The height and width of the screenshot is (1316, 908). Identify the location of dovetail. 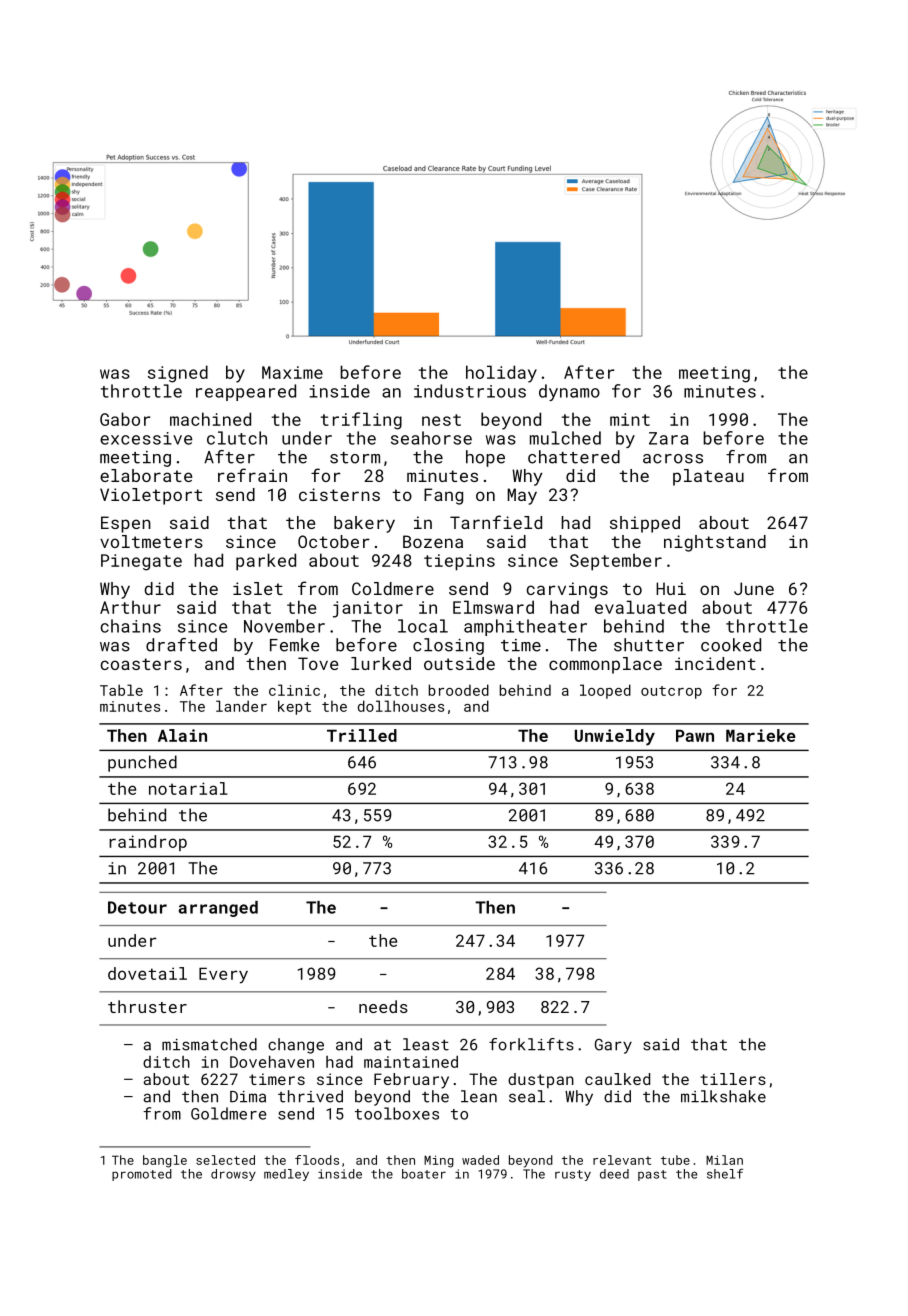
(147, 973).
